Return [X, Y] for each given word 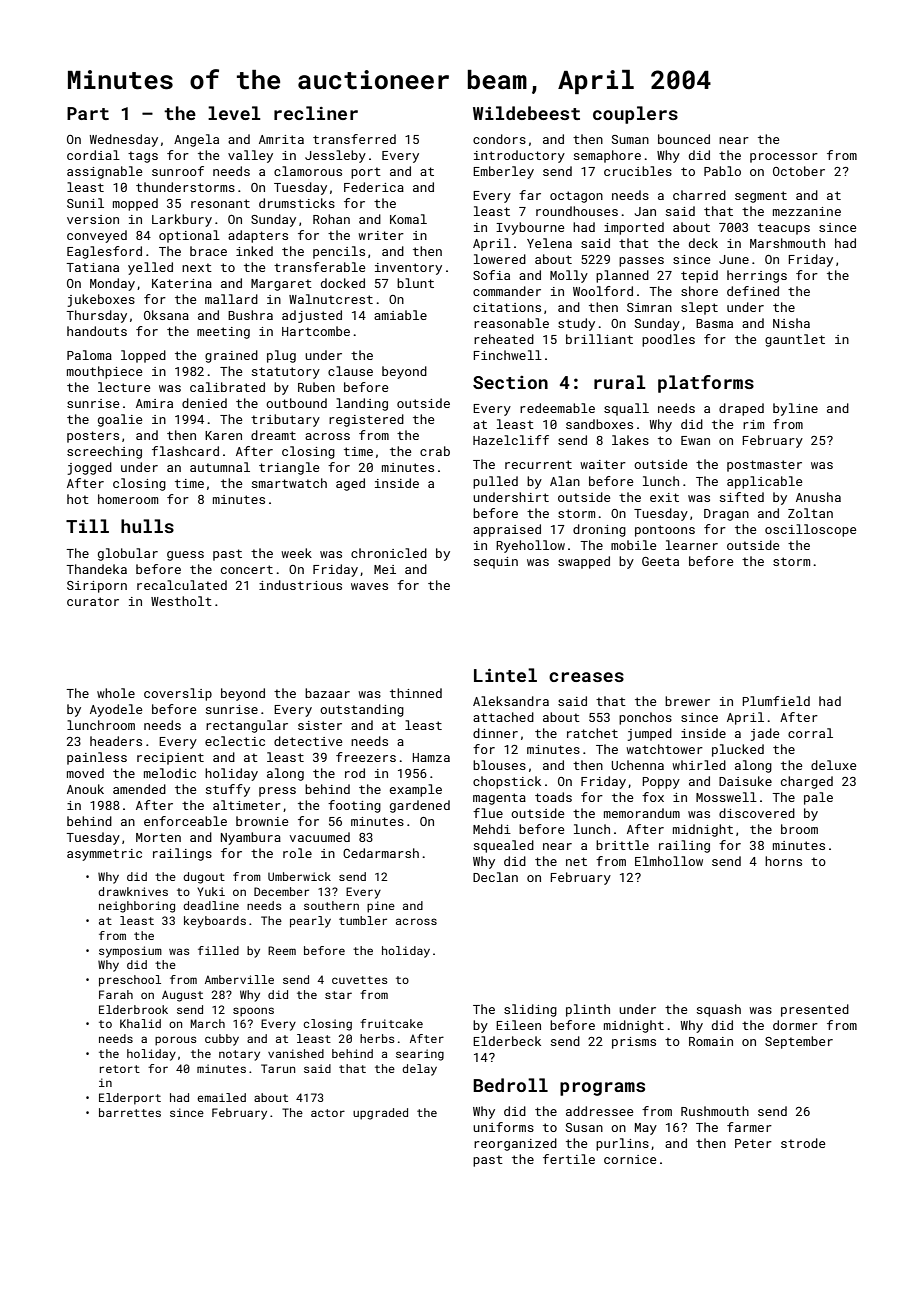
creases [586, 677]
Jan [645, 211]
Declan [495, 877]
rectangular [247, 726]
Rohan [331, 219]
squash [719, 1010]
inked [254, 251]
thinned [416, 693]
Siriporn [97, 587]
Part [88, 113]
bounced [684, 139]
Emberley [503, 172]
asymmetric [104, 855]
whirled [699, 765]
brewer [687, 701]
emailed [221, 1097]
